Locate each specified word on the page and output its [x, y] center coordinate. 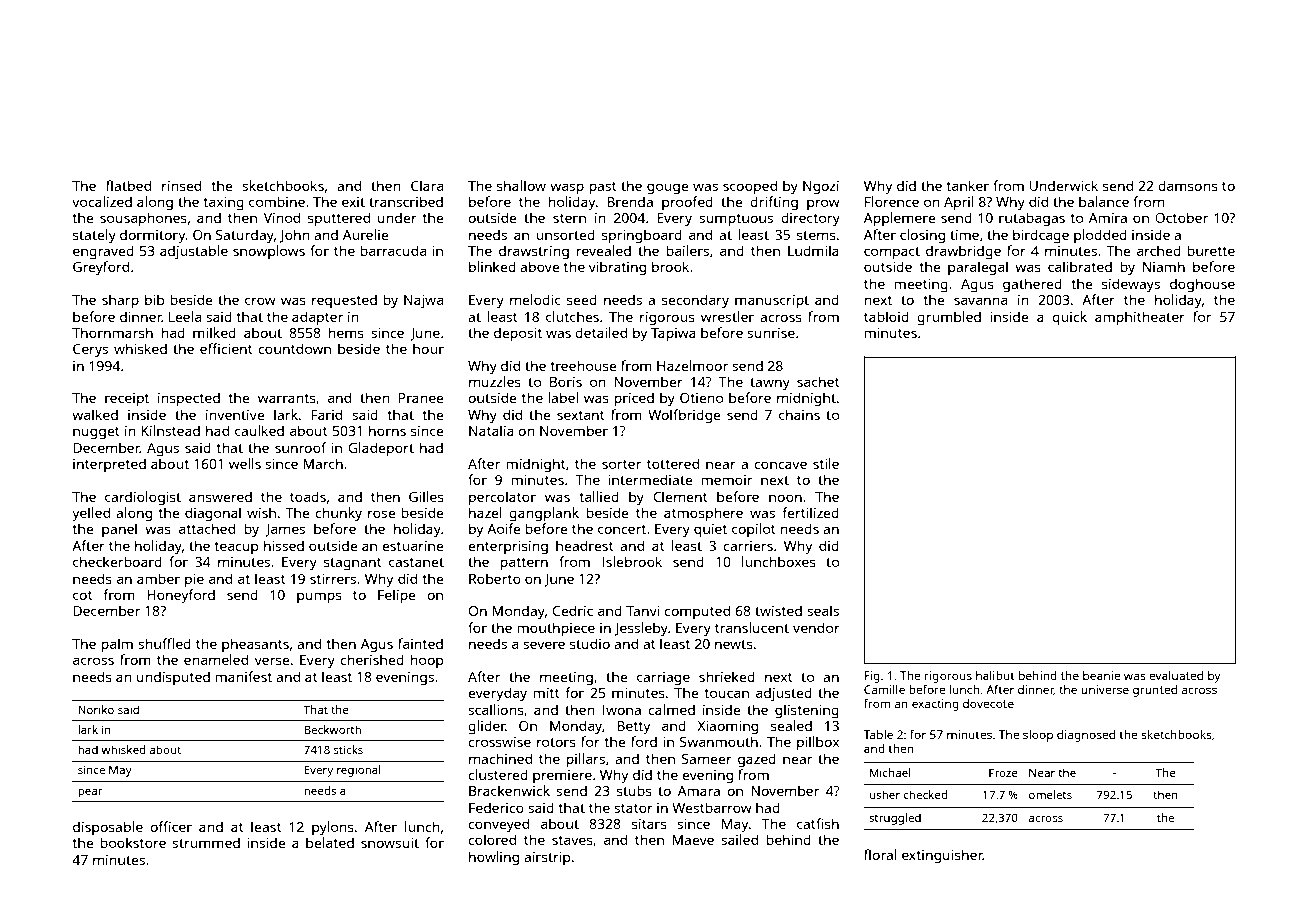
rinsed [181, 185]
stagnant [353, 564]
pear [90, 793]
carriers [748, 546]
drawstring [534, 252]
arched [1159, 250]
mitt [547, 693]
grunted [1155, 691]
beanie [1102, 675]
